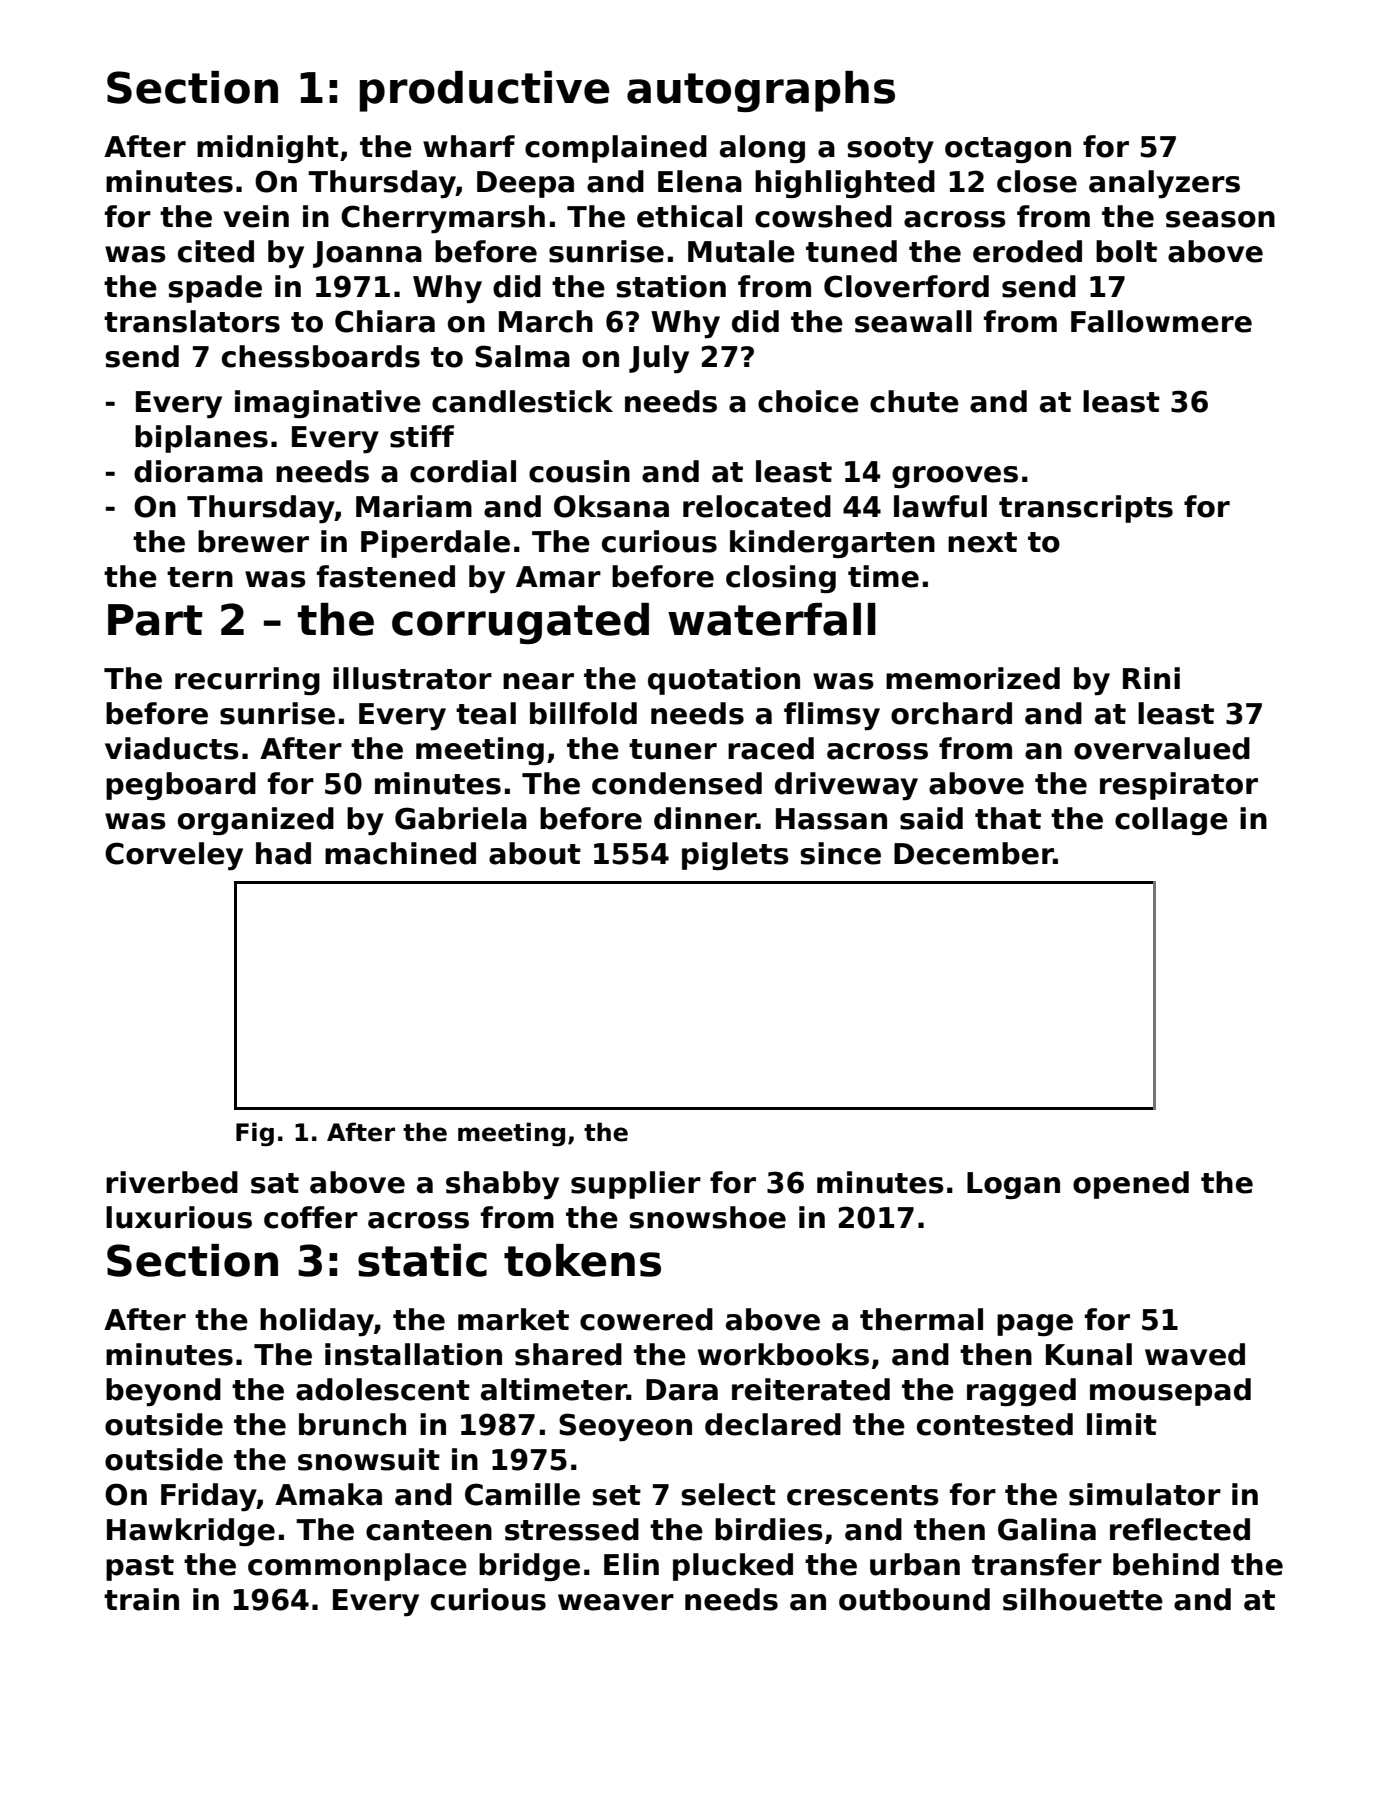 The height and width of the page is (1799, 1390). What do you see at coordinates (179, 1217) in the page?
I see `luxurious` at bounding box center [179, 1217].
